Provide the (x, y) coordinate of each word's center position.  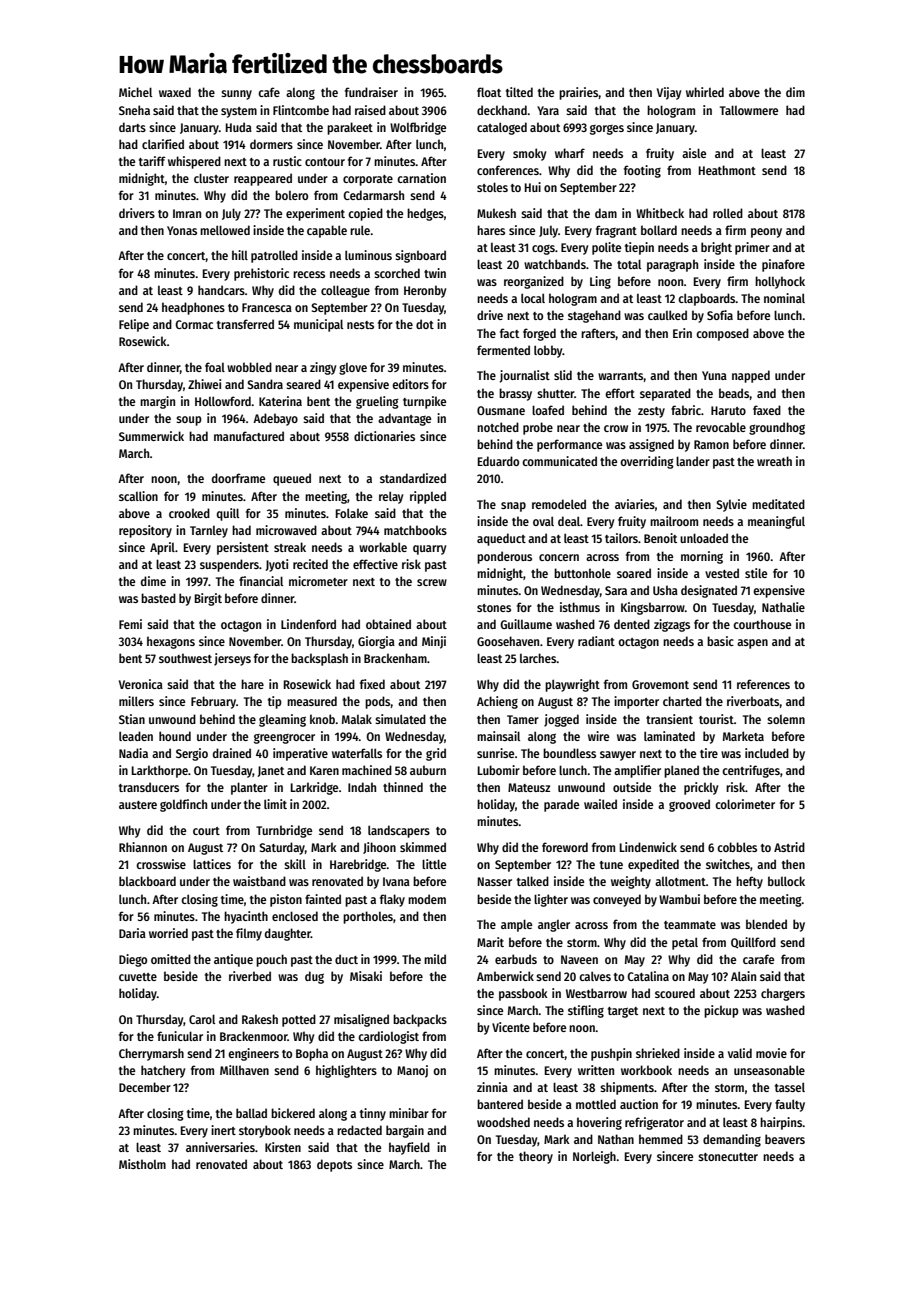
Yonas (182, 230)
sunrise (495, 753)
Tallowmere (749, 110)
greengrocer (284, 739)
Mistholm (142, 1164)
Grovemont (660, 684)
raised (370, 110)
